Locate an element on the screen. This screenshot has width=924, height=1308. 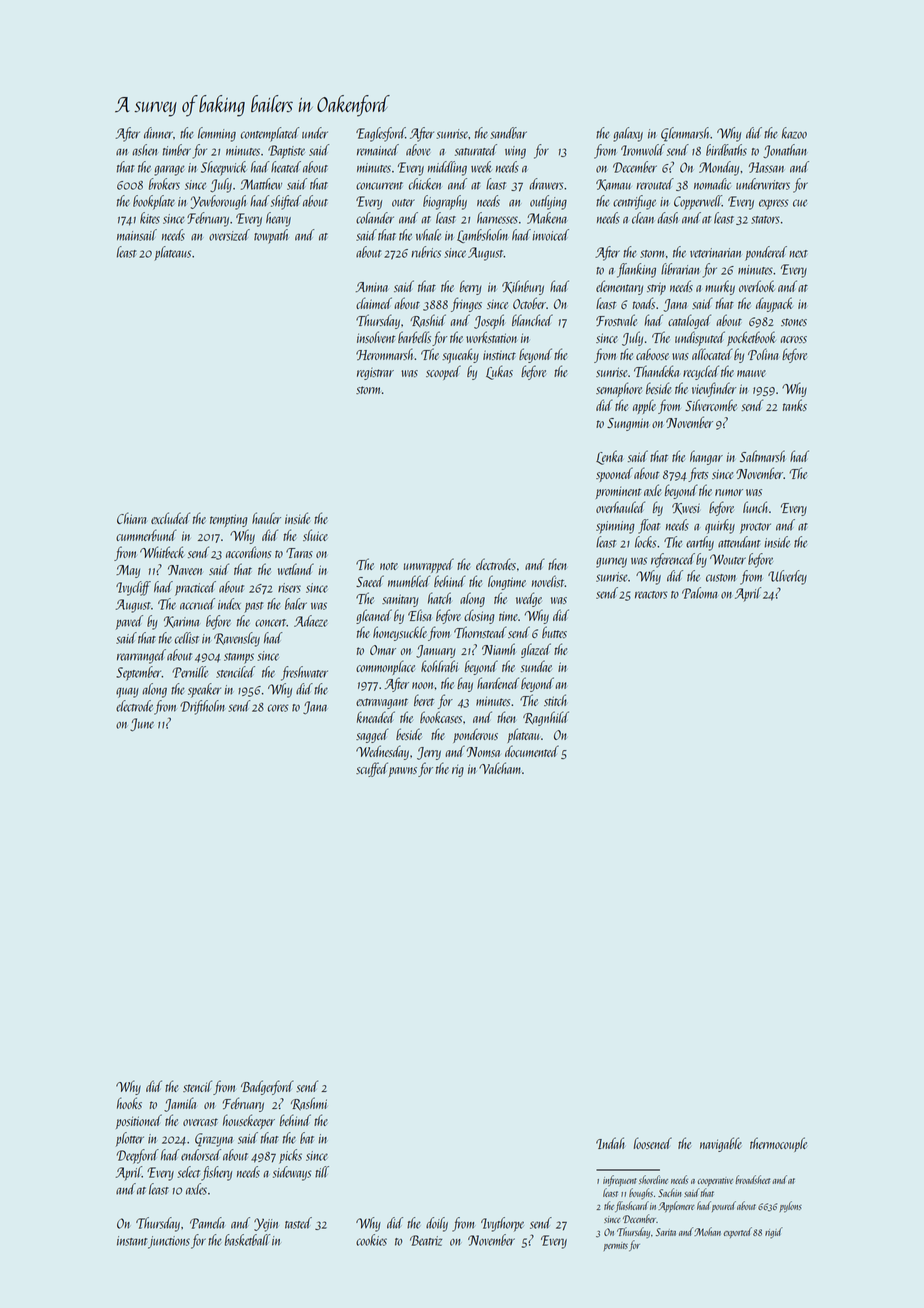
Indah is located at coordinates (610, 1143).
